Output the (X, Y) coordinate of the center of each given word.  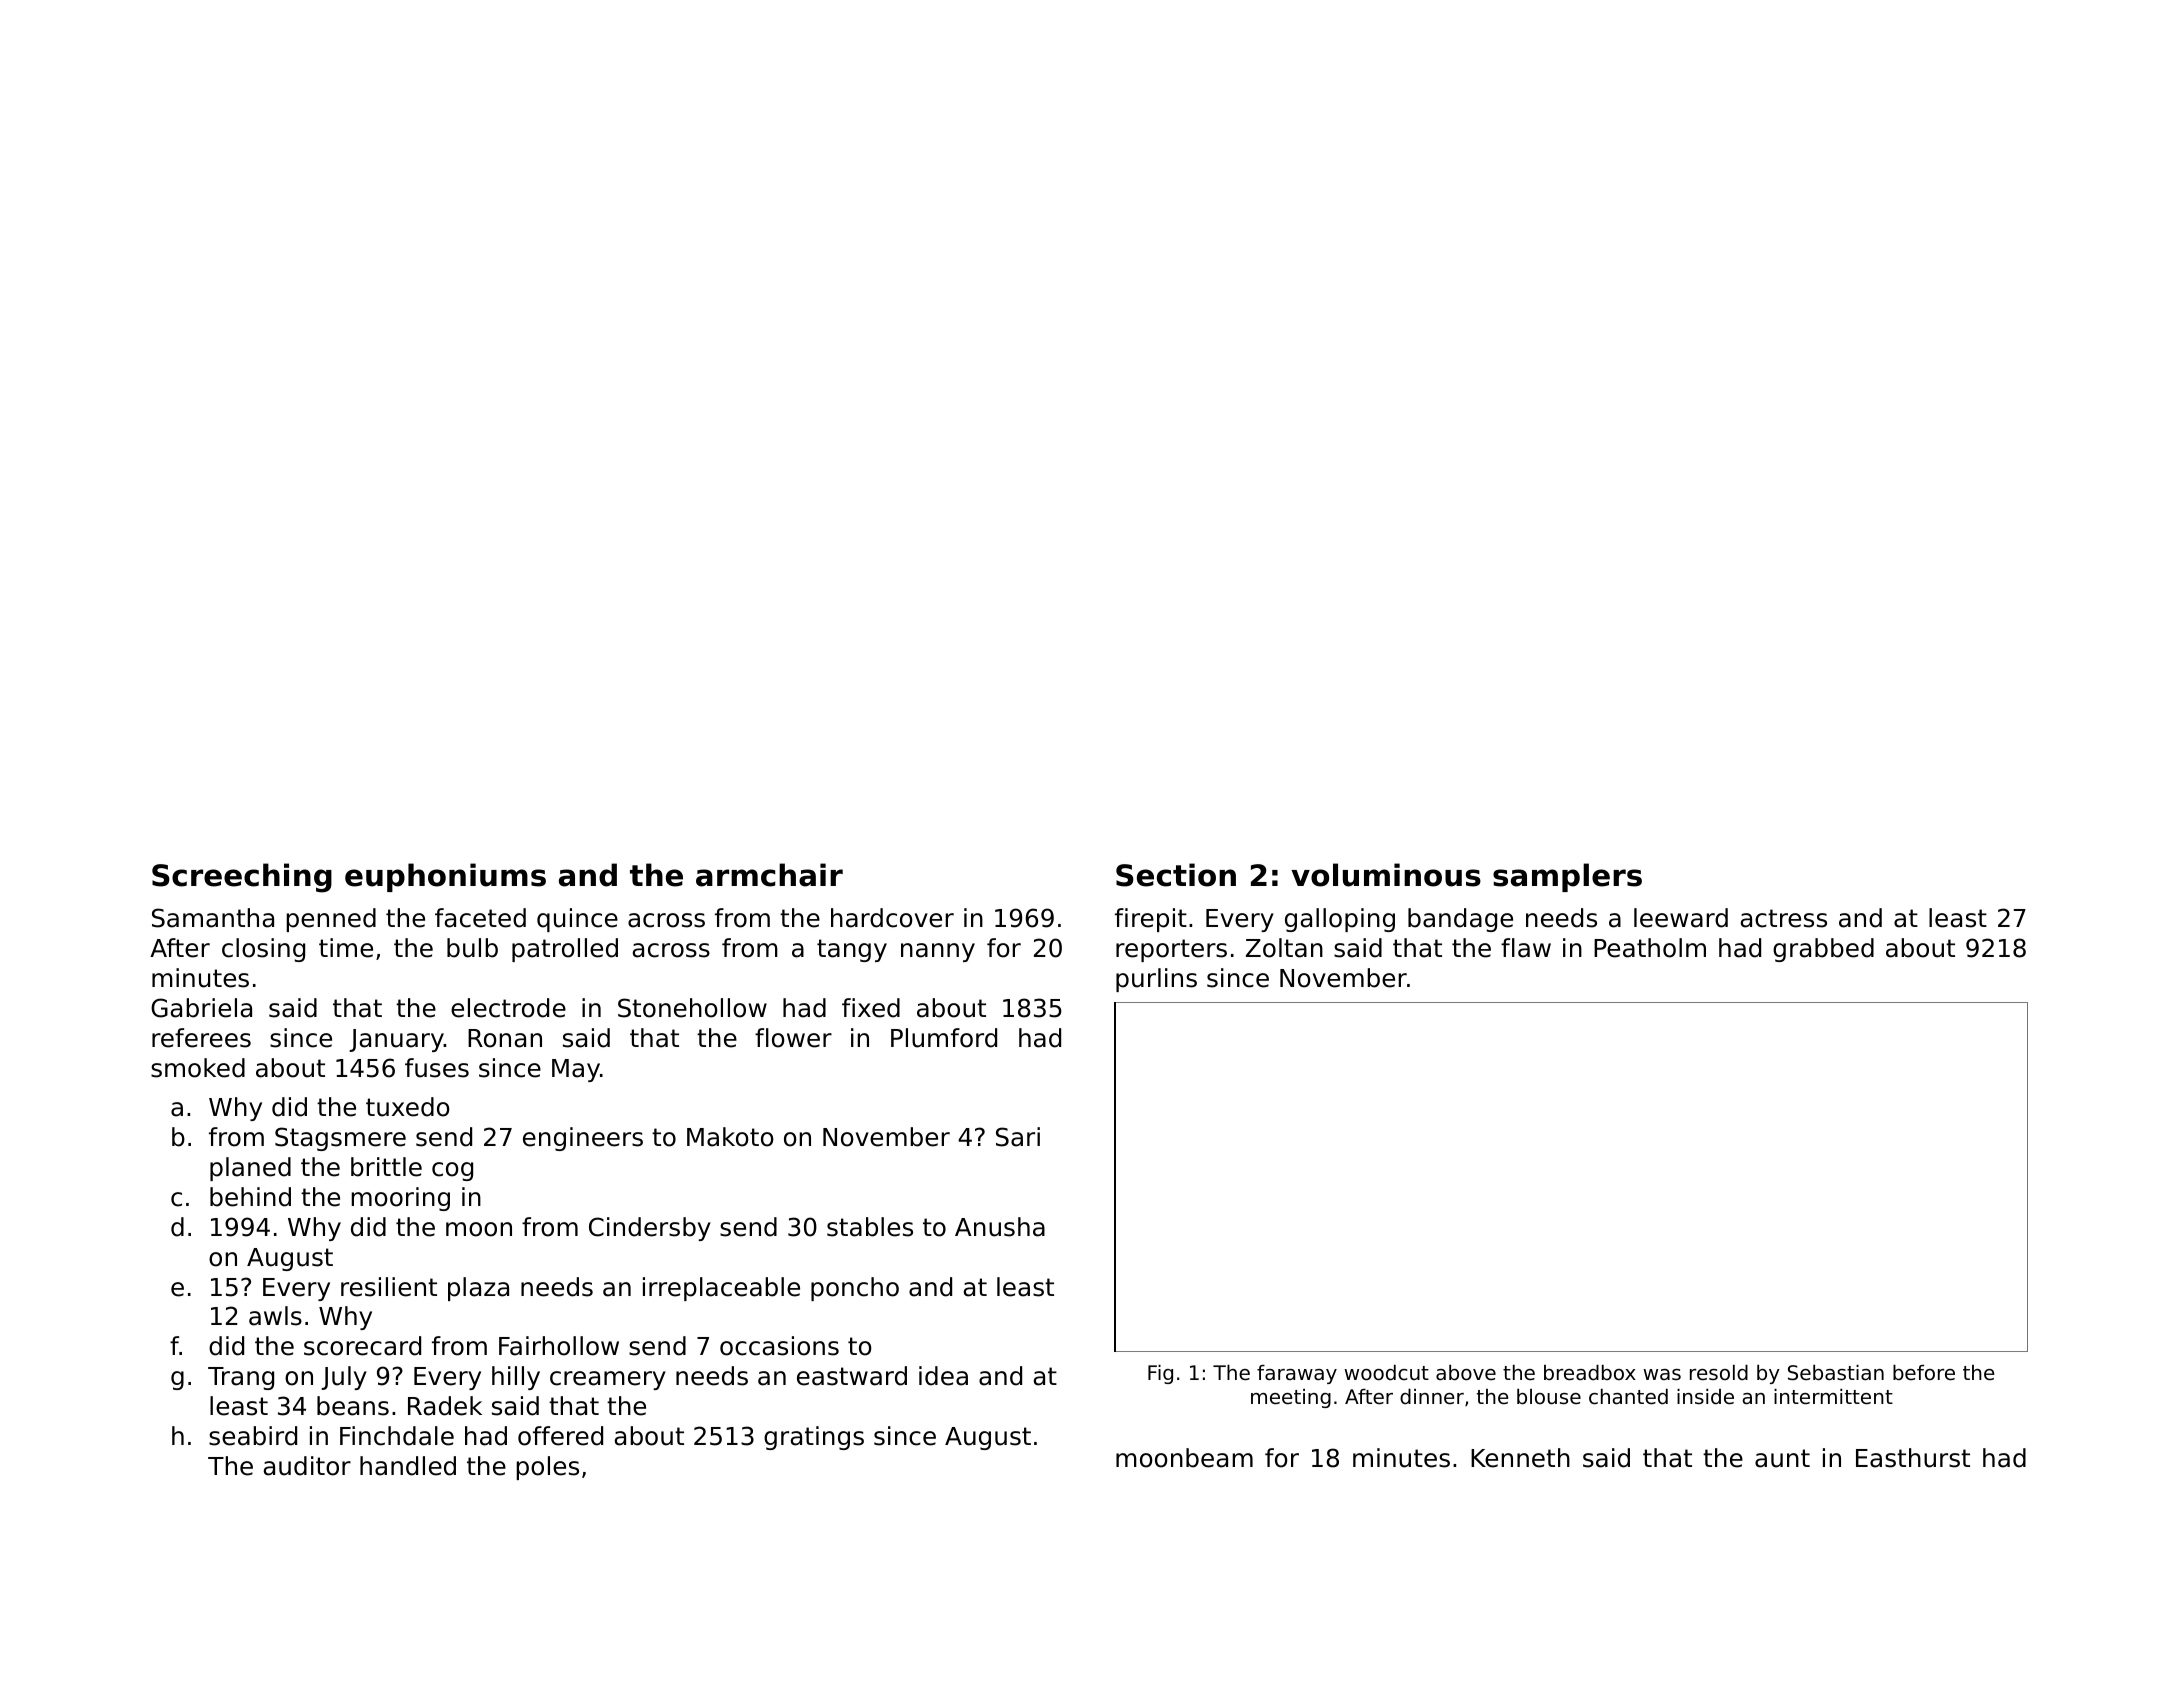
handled (408, 1466)
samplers (1567, 877)
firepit (1151, 920)
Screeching (242, 878)
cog (452, 1171)
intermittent (1833, 1397)
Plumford (944, 1038)
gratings (814, 1438)
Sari (1018, 1137)
